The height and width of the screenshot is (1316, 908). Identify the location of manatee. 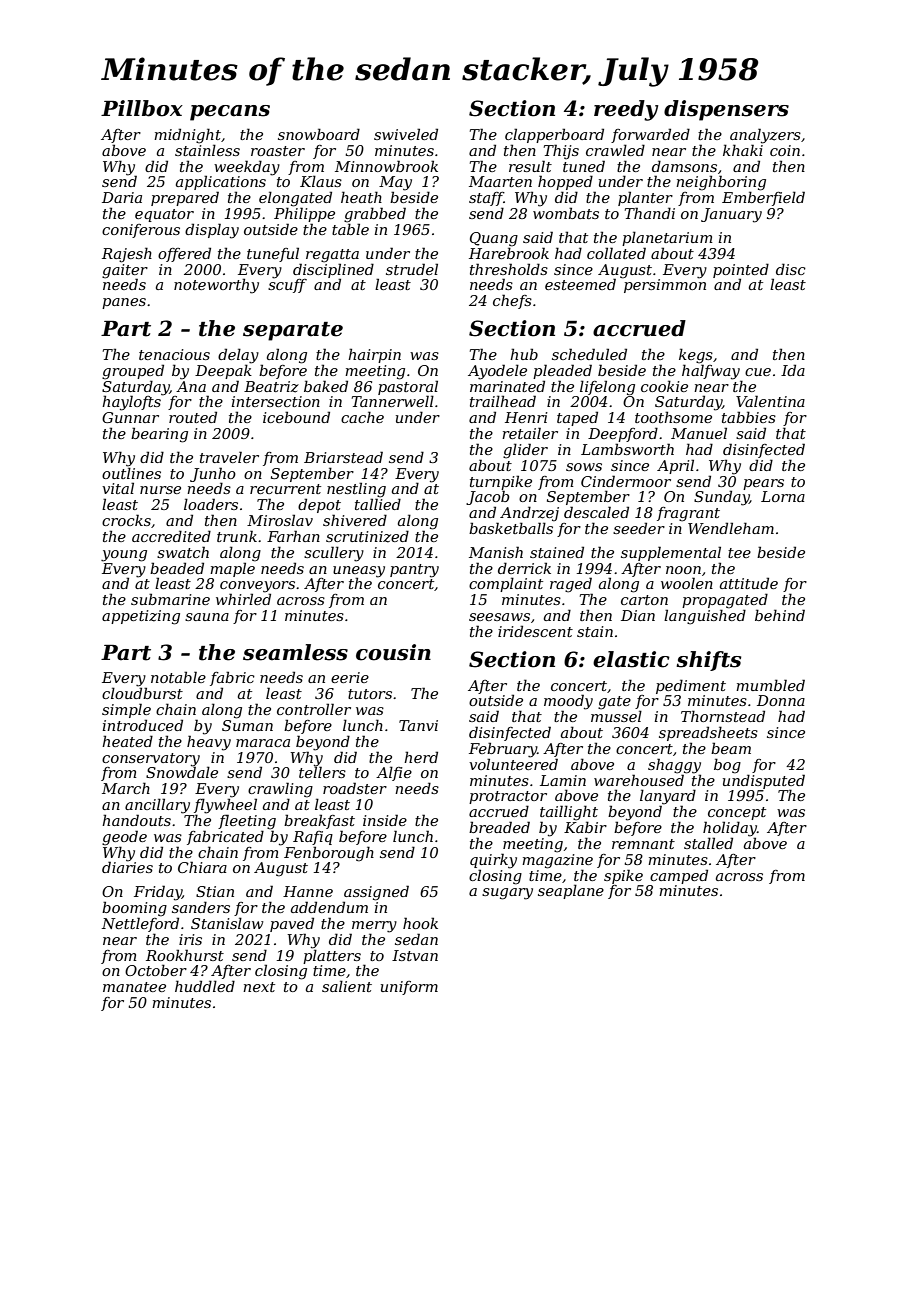
(134, 987).
